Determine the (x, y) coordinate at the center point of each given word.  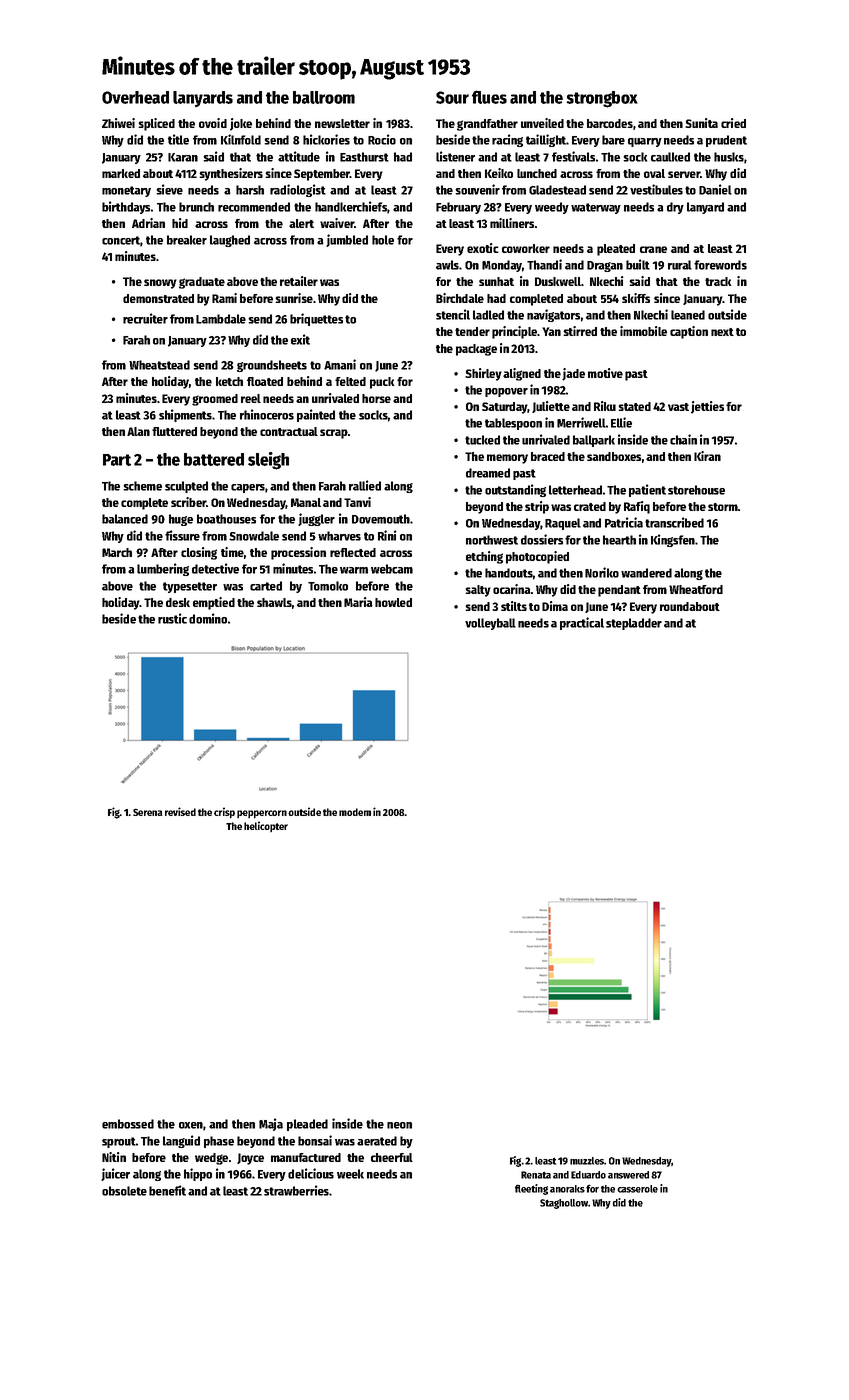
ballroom (324, 97)
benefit (167, 1190)
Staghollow (564, 1204)
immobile (643, 331)
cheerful (392, 1157)
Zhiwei (118, 123)
